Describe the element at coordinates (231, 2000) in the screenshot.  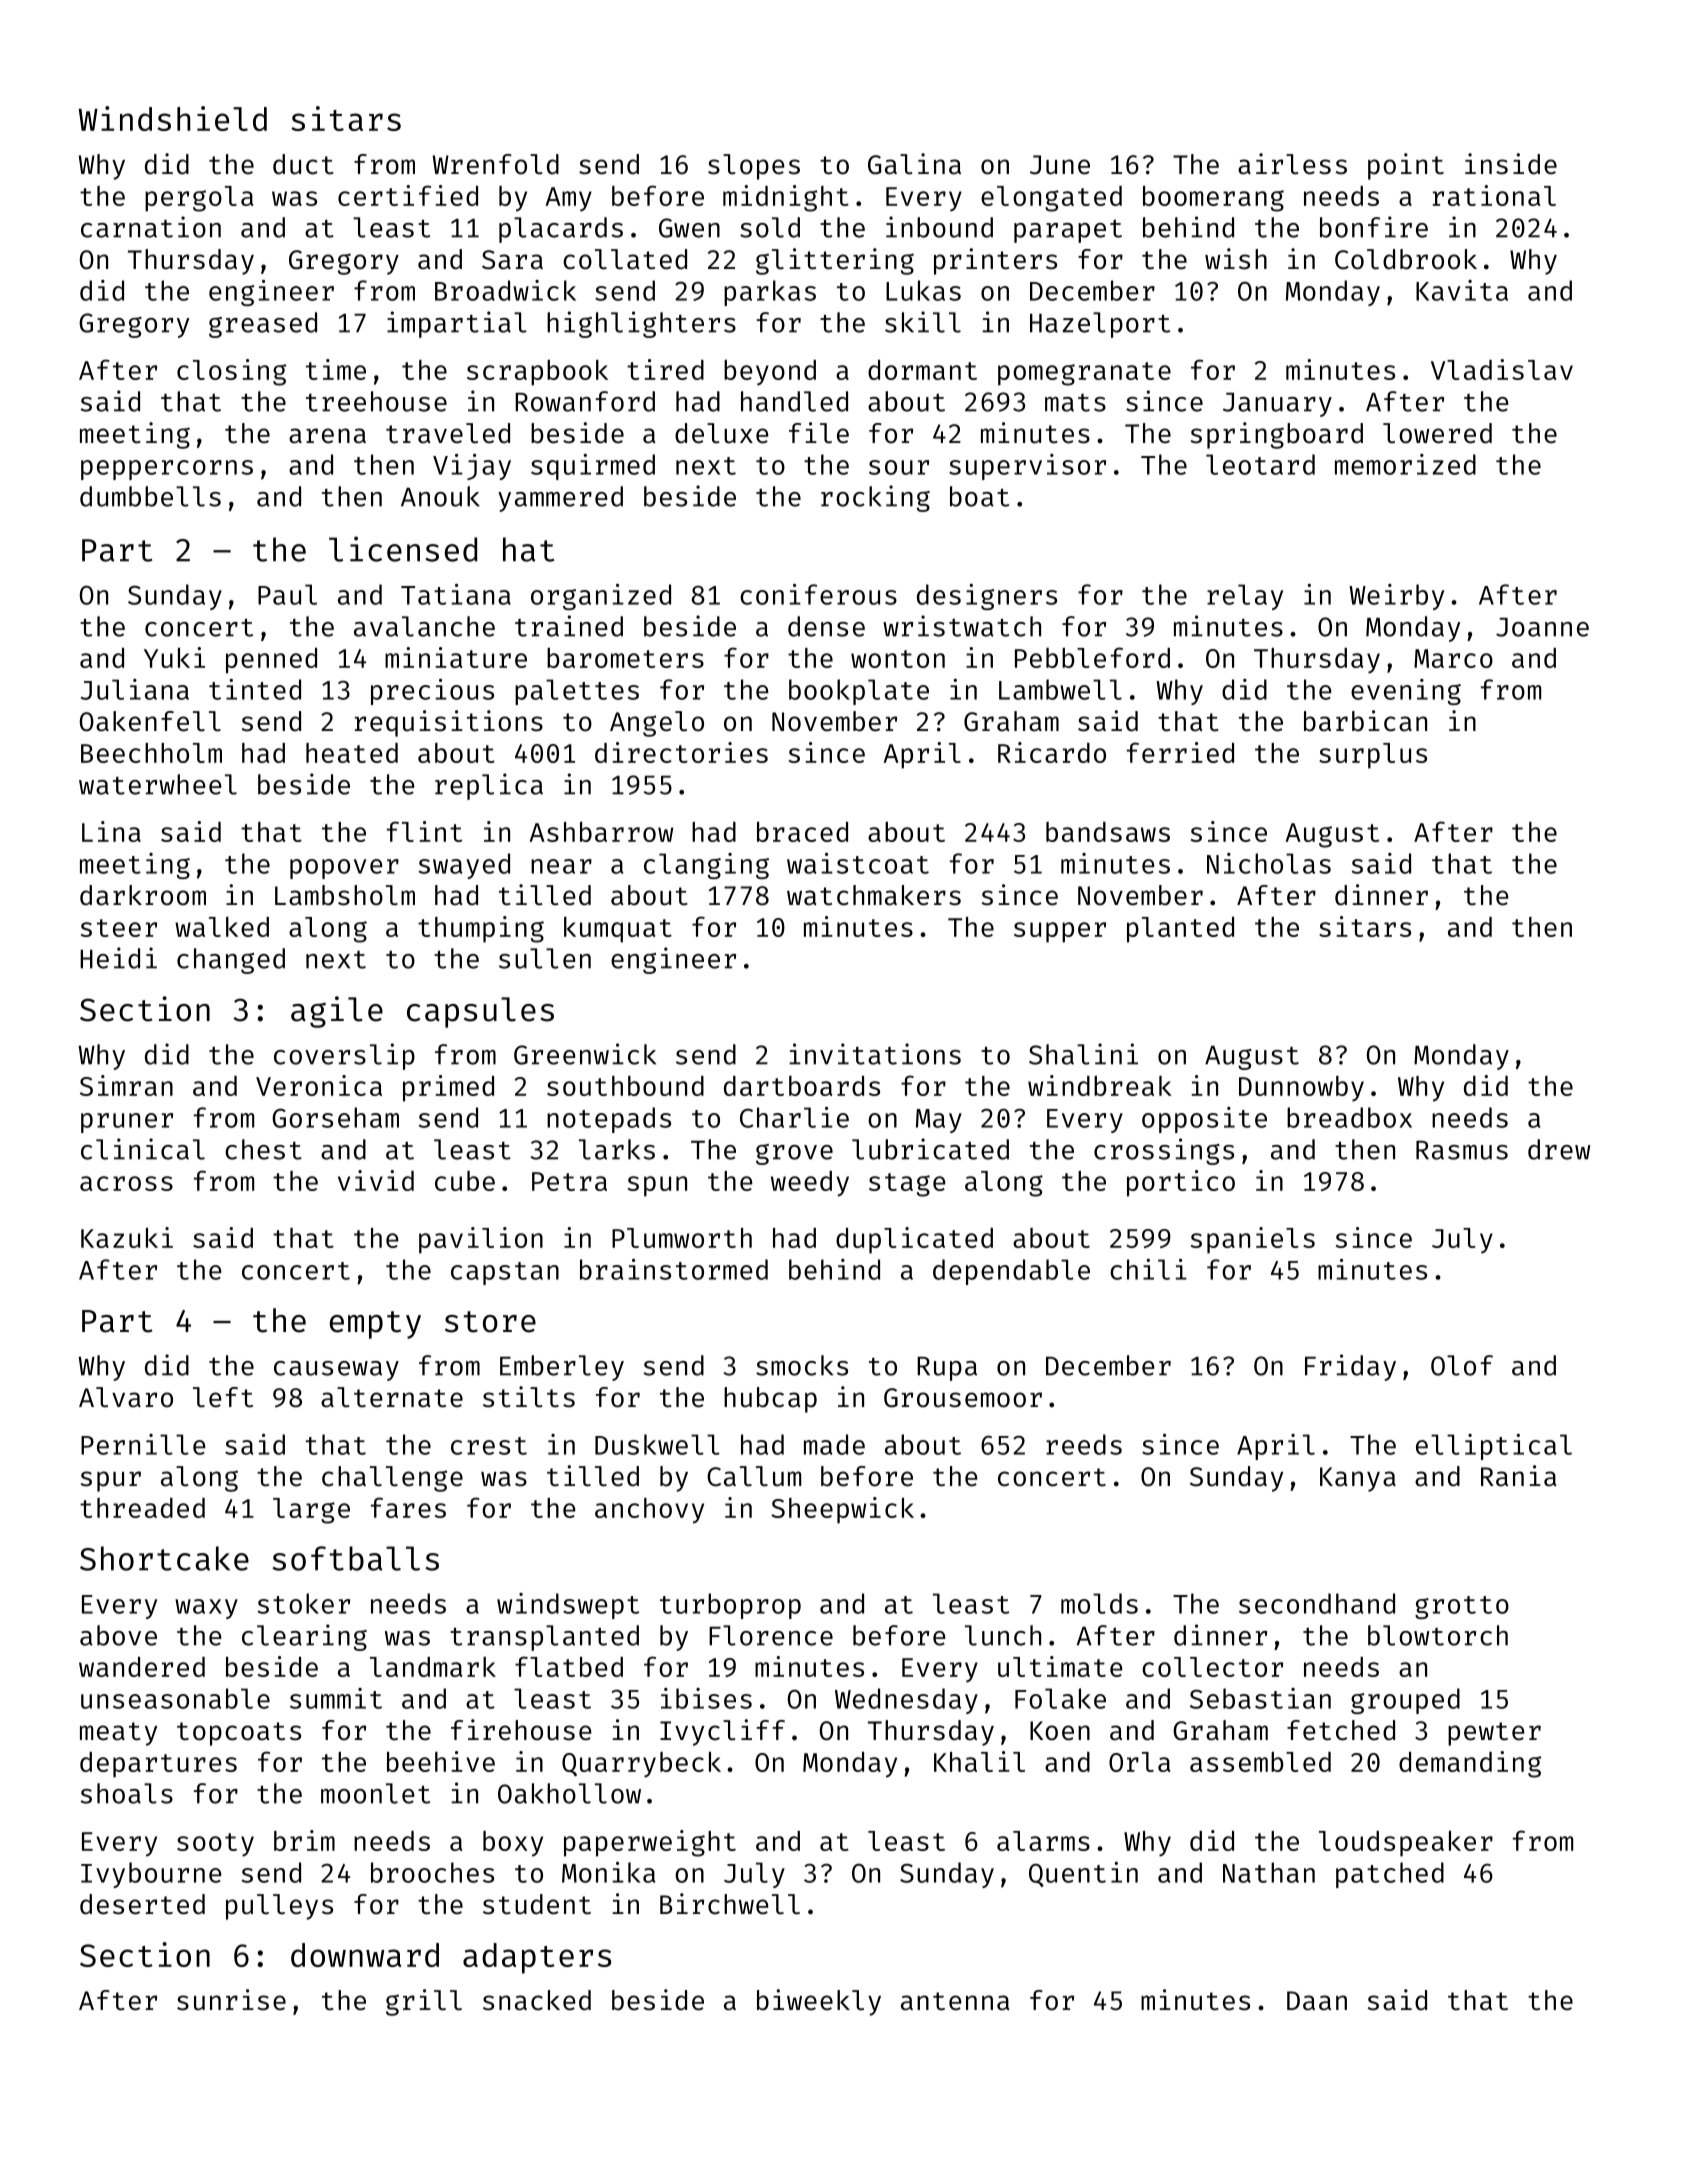
I see `sunrise` at that location.
